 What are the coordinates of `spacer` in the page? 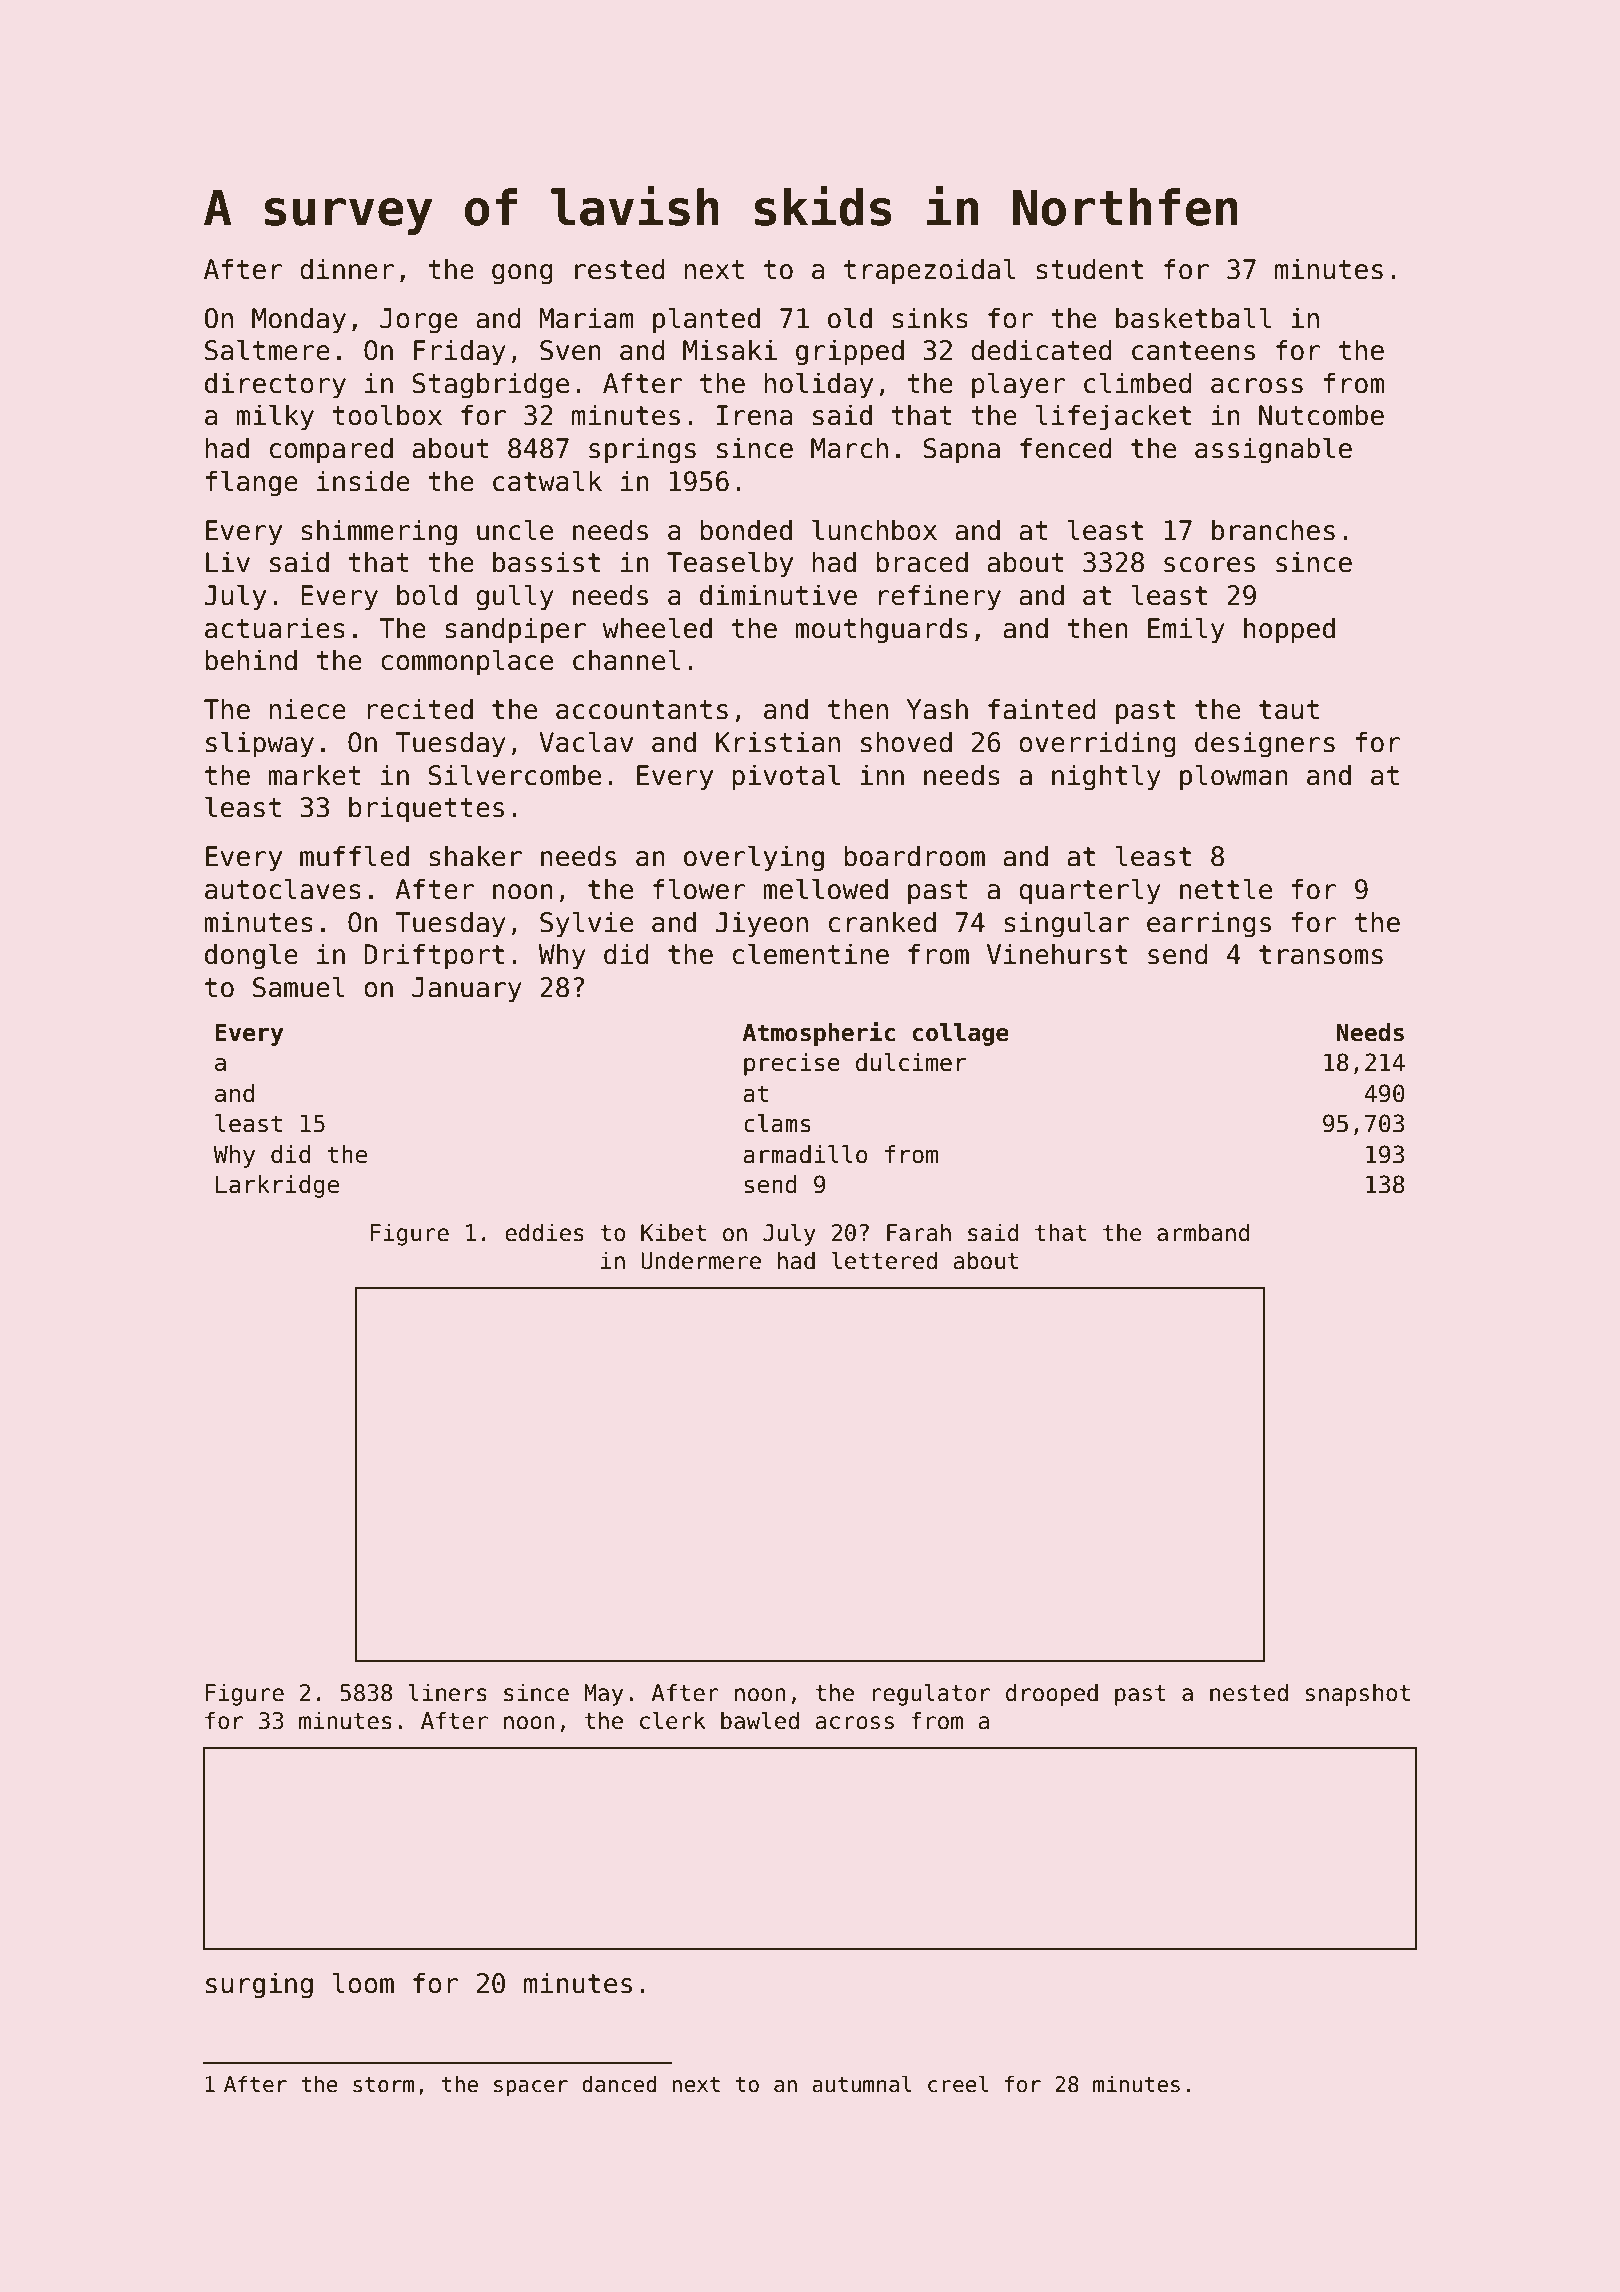 It's located at (531, 2088).
